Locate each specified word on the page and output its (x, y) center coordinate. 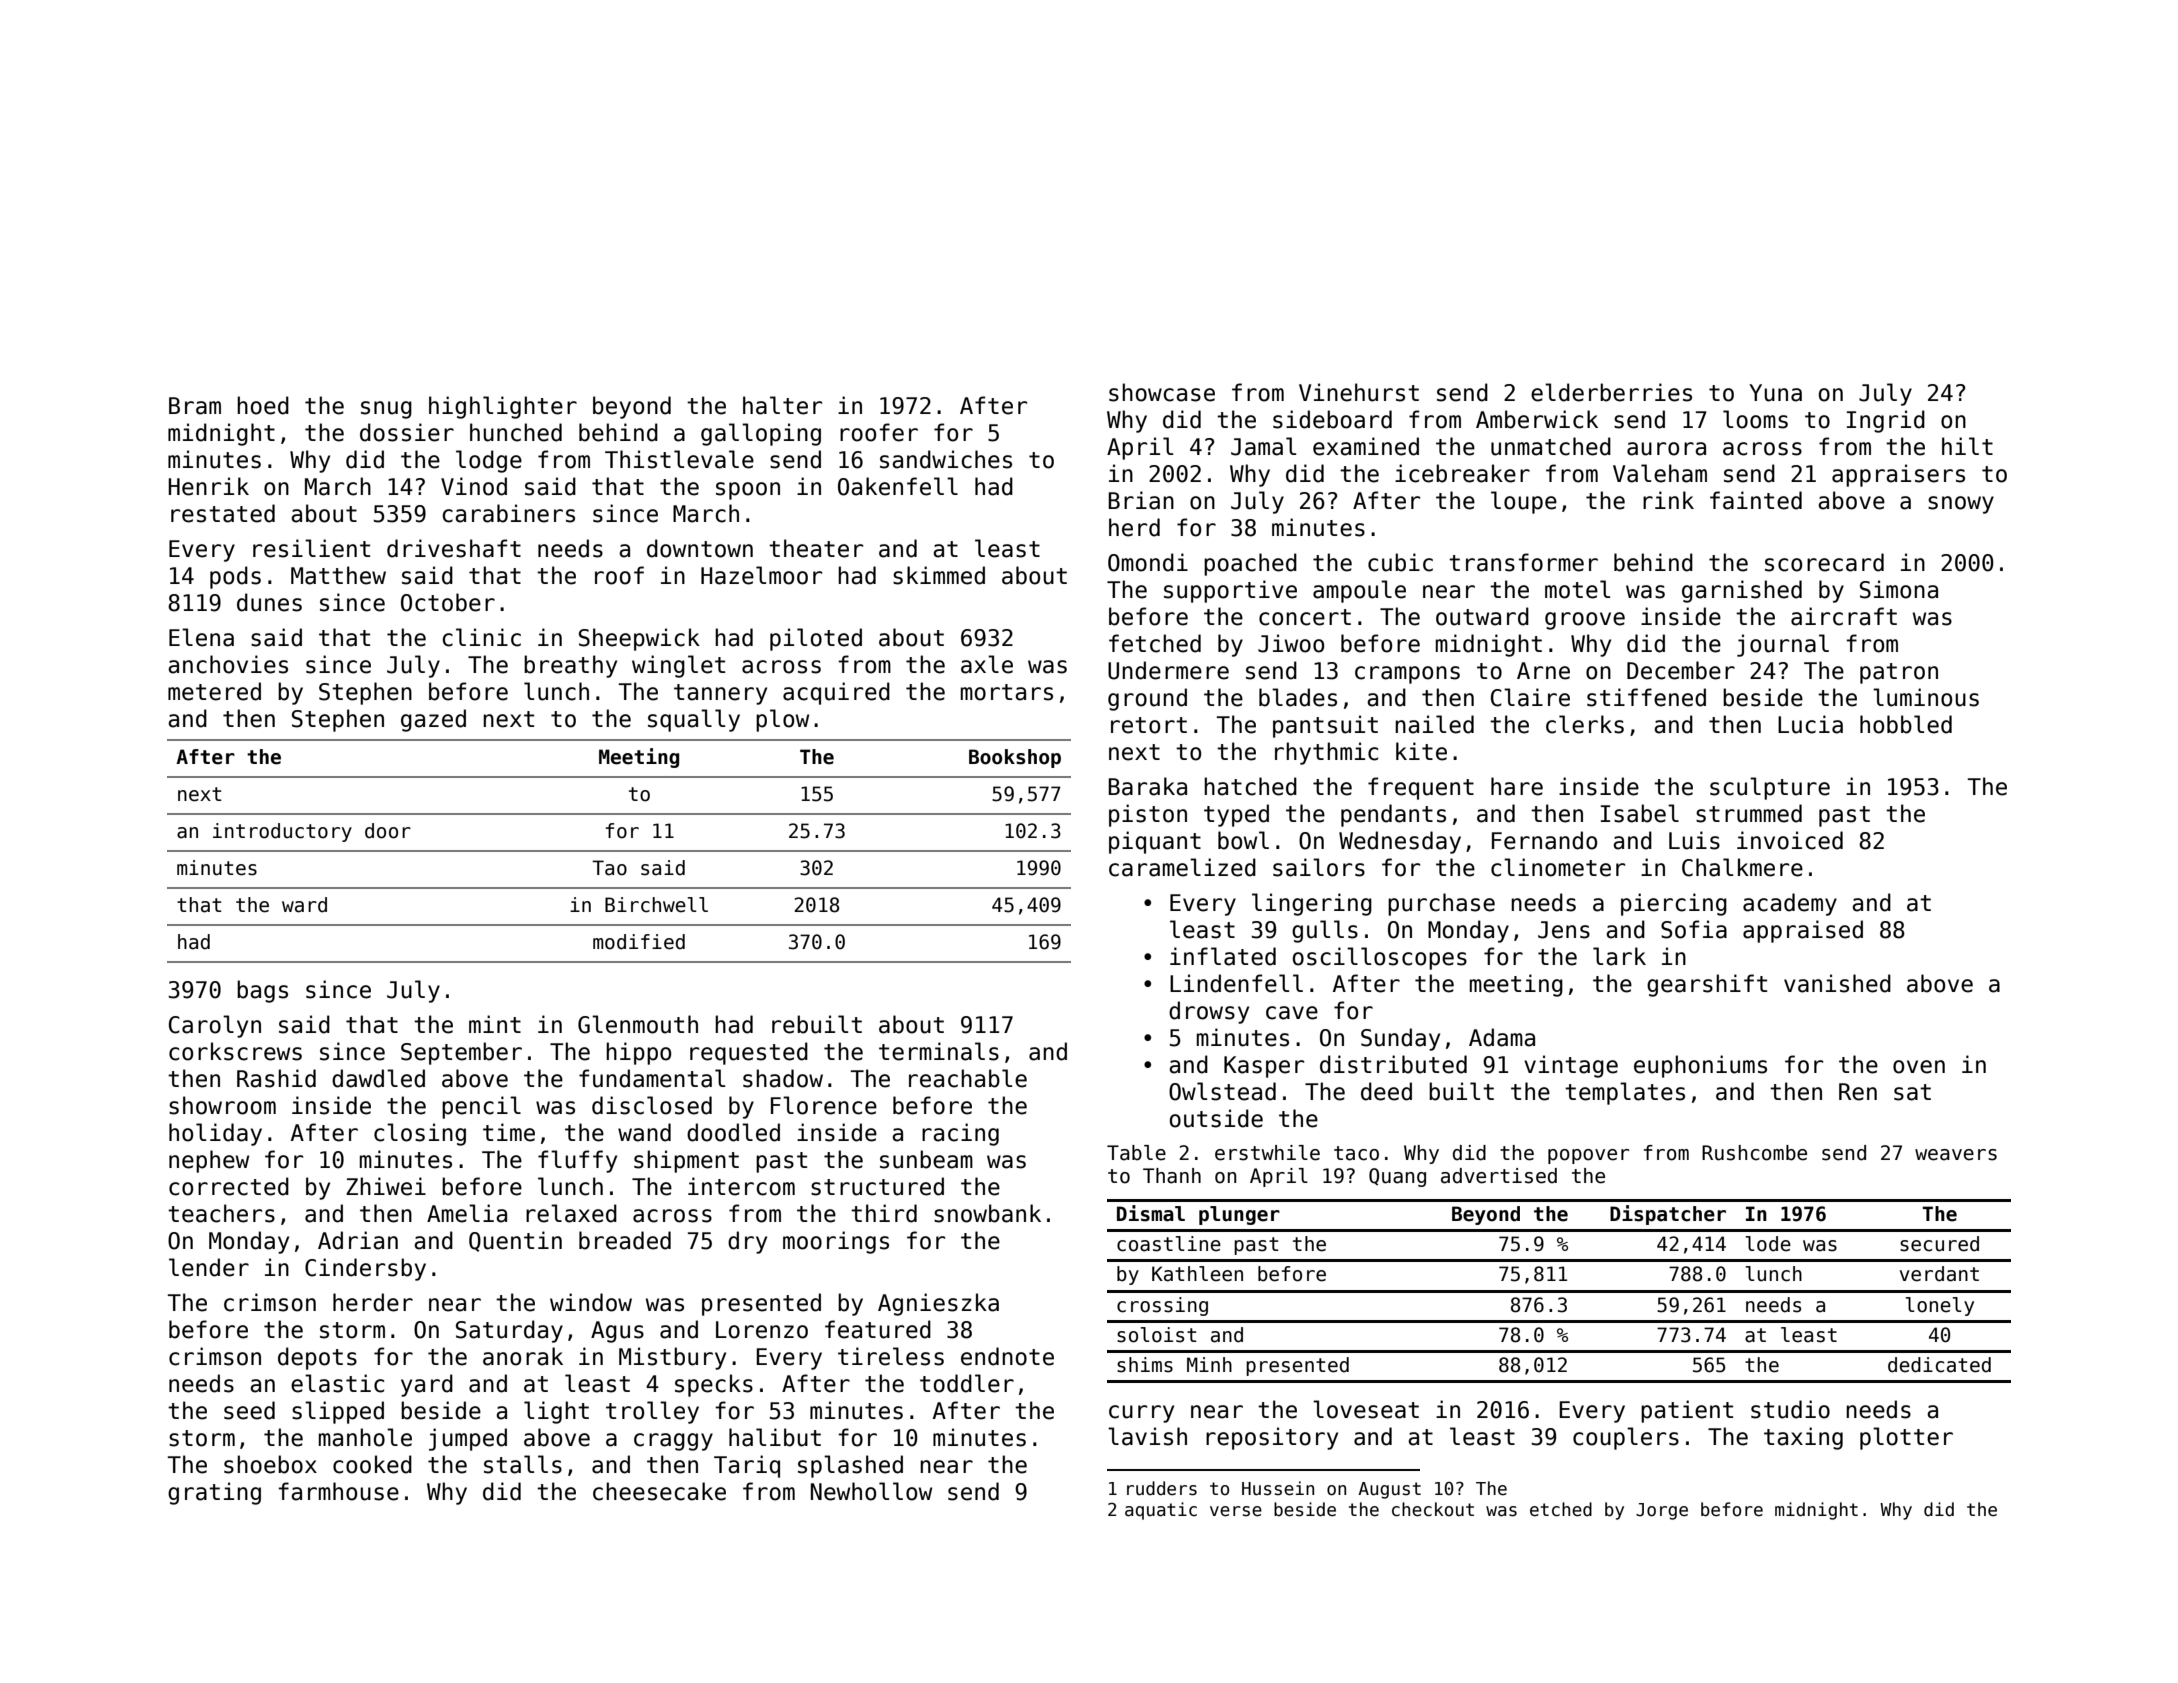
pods (235, 577)
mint (495, 1024)
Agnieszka (938, 1304)
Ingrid (1886, 421)
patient (1687, 1411)
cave (1292, 1013)
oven (1919, 1067)
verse (1236, 1511)
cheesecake (659, 1491)
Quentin (515, 1241)
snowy (1961, 505)
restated (223, 513)
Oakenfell (898, 486)
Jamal (1263, 446)
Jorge (1662, 1511)
